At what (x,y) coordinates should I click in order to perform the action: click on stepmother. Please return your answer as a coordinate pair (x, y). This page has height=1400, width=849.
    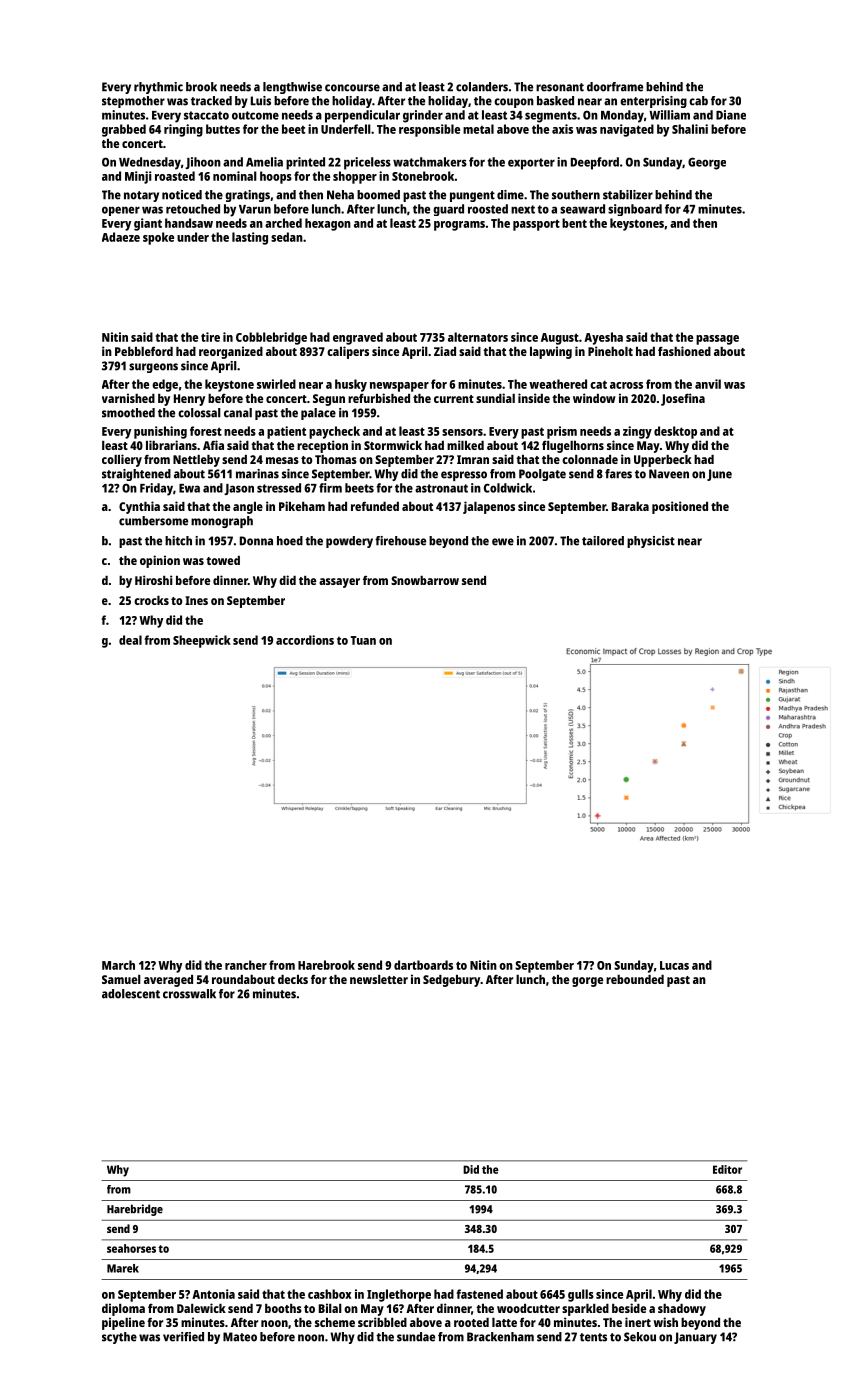
    Looking at the image, I should click on (133, 102).
